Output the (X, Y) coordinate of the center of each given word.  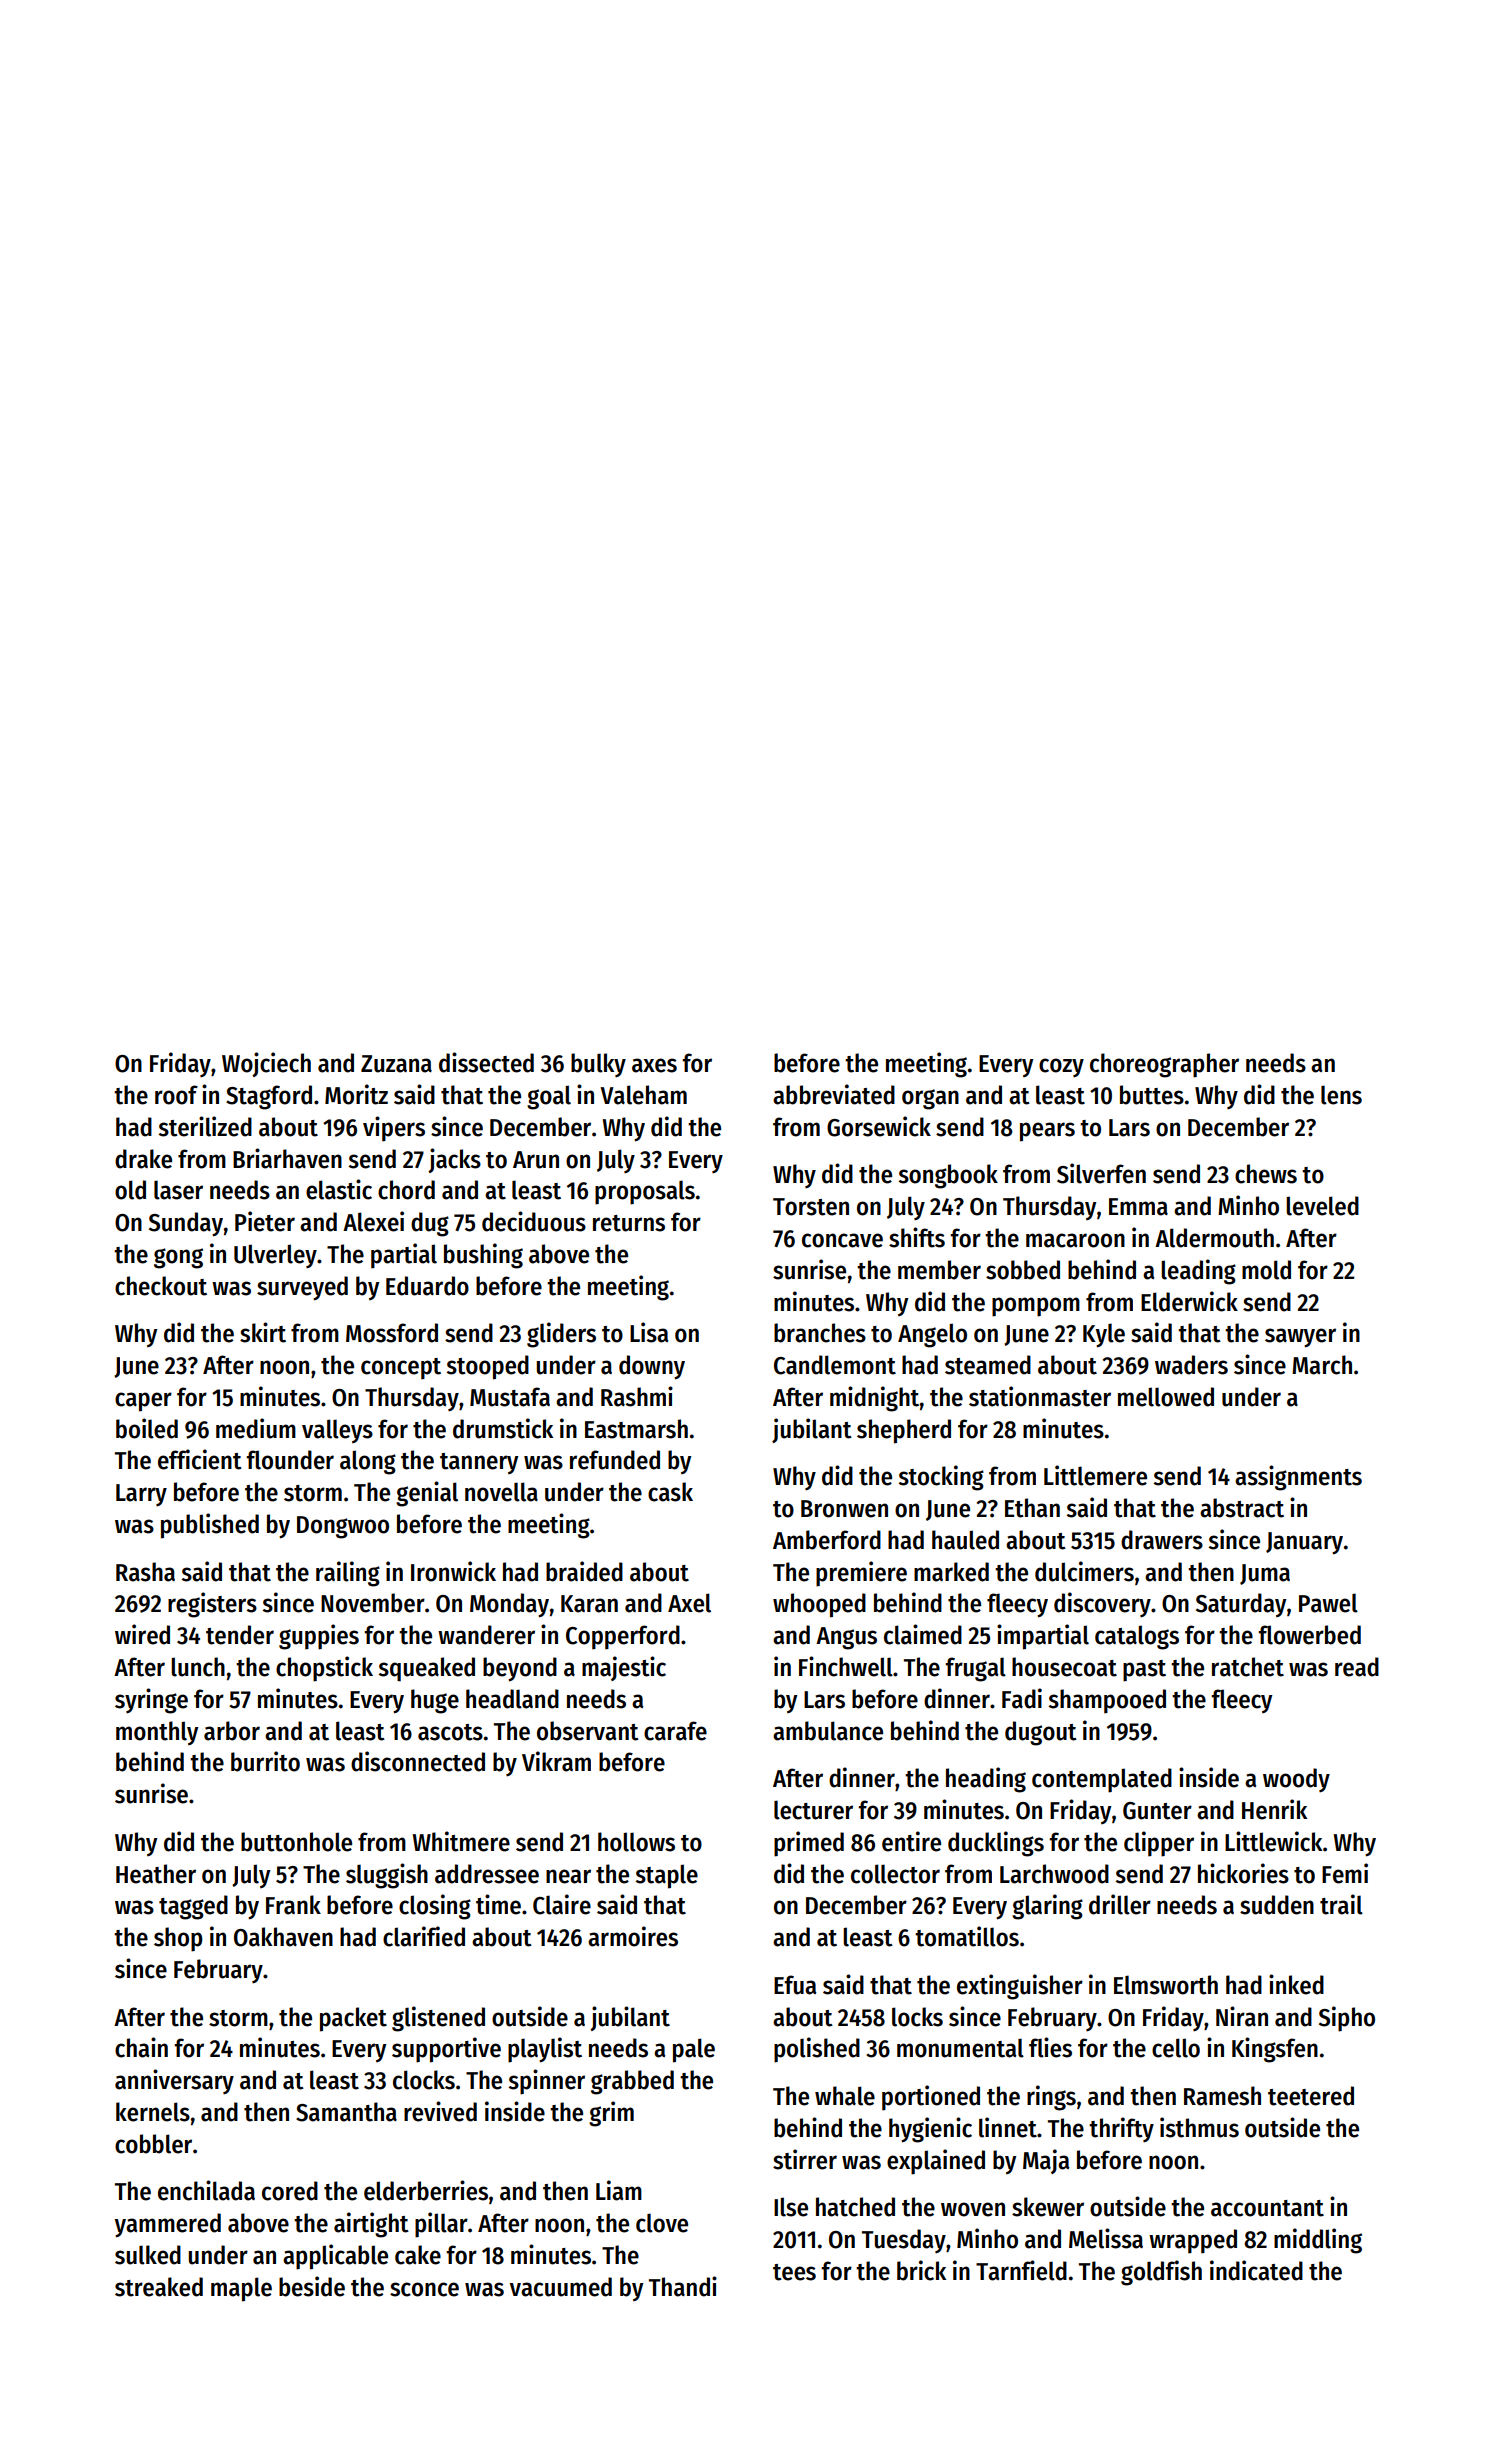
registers (212, 1605)
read (1357, 1667)
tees (794, 2272)
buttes (1152, 1095)
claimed (923, 1634)
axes (654, 1065)
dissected (486, 1062)
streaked (159, 2287)
